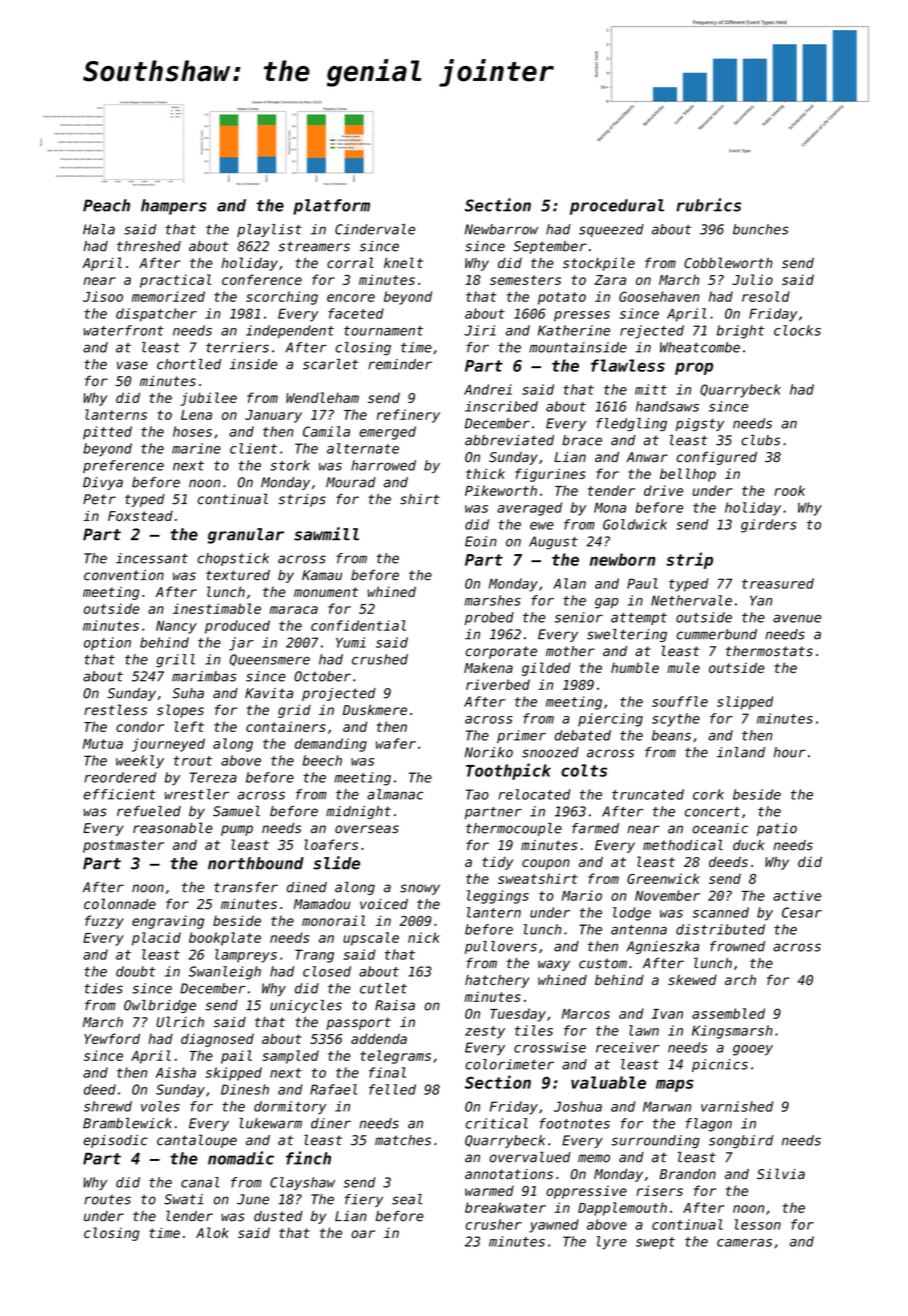 This screenshot has height=1316, width=908. I want to click on Newbarrow, so click(501, 229).
